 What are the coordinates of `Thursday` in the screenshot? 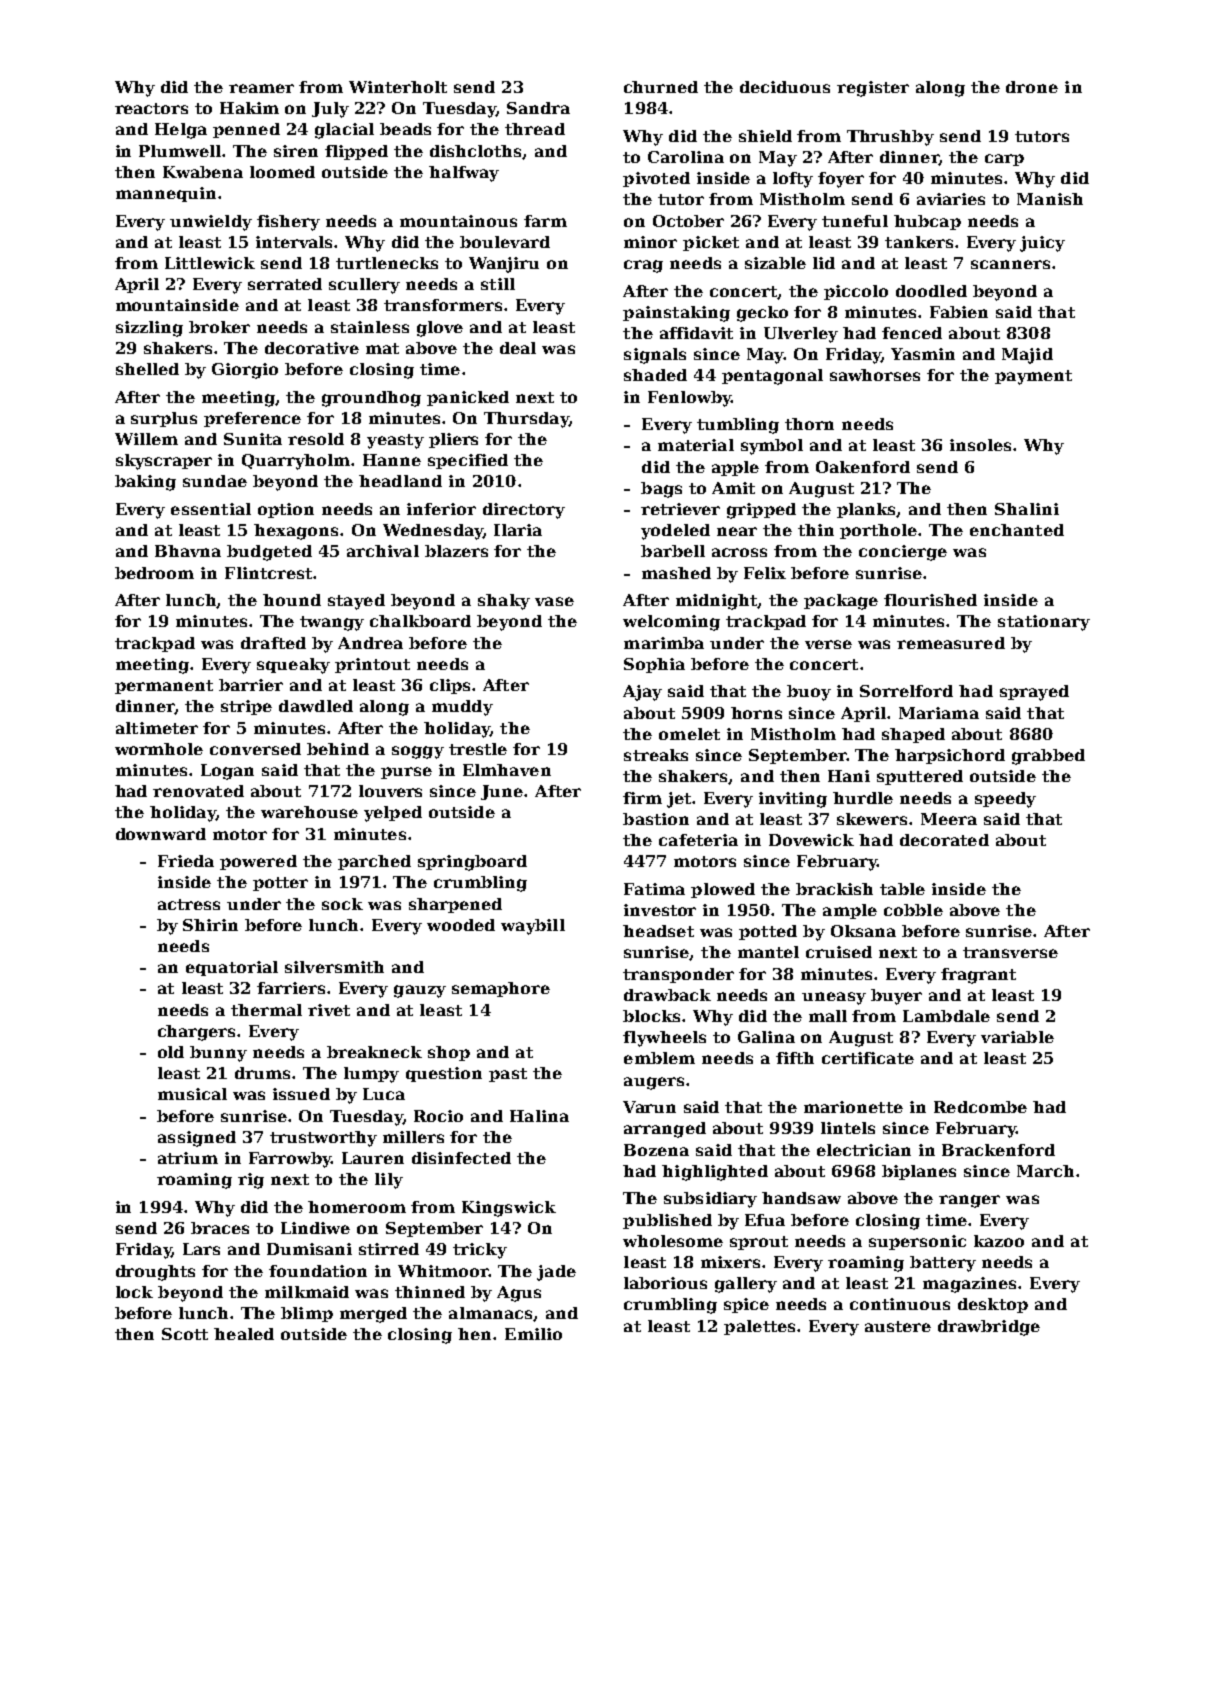 It's located at (526, 420).
